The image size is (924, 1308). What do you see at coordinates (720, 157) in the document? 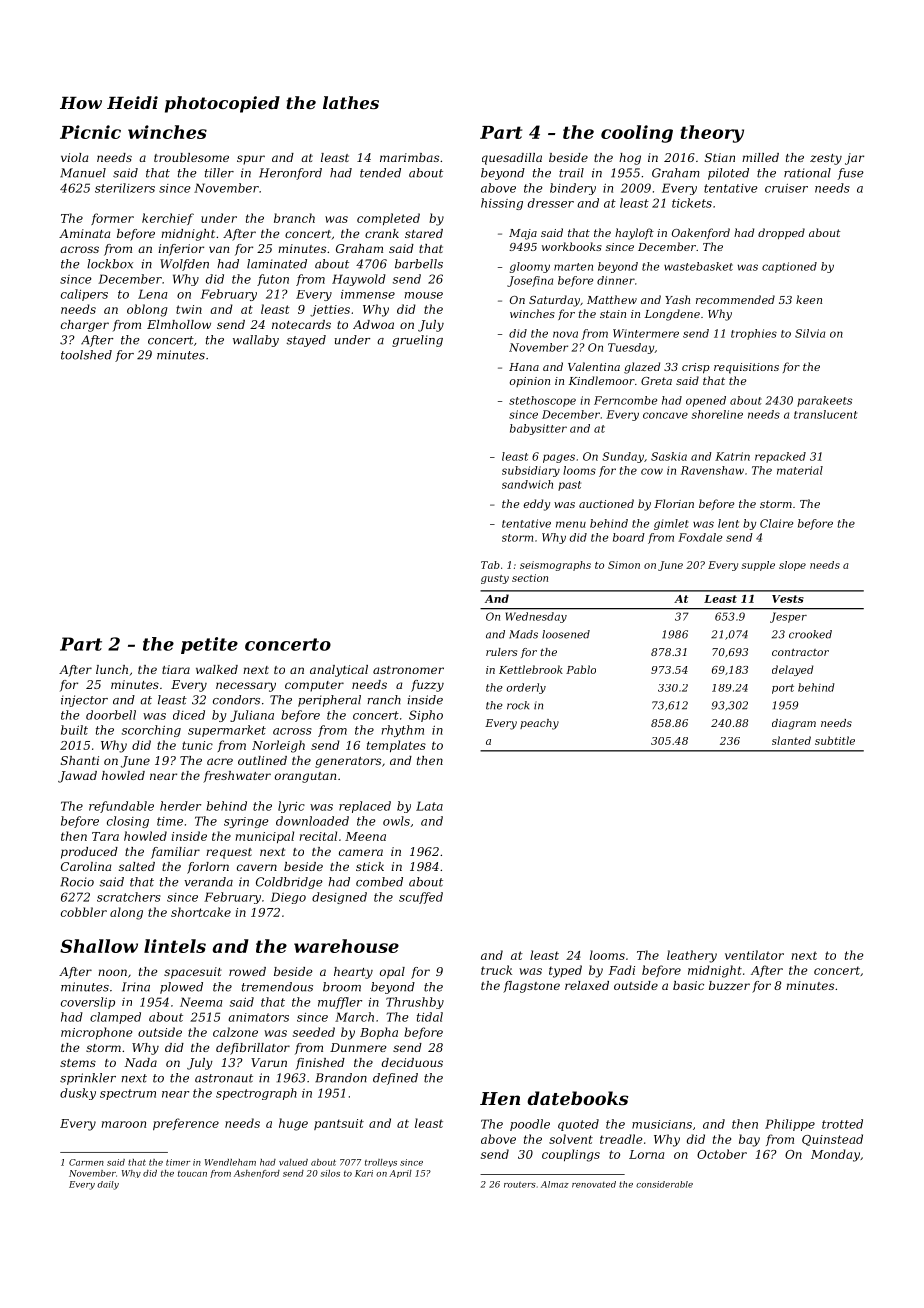
I see `Stian` at bounding box center [720, 157].
